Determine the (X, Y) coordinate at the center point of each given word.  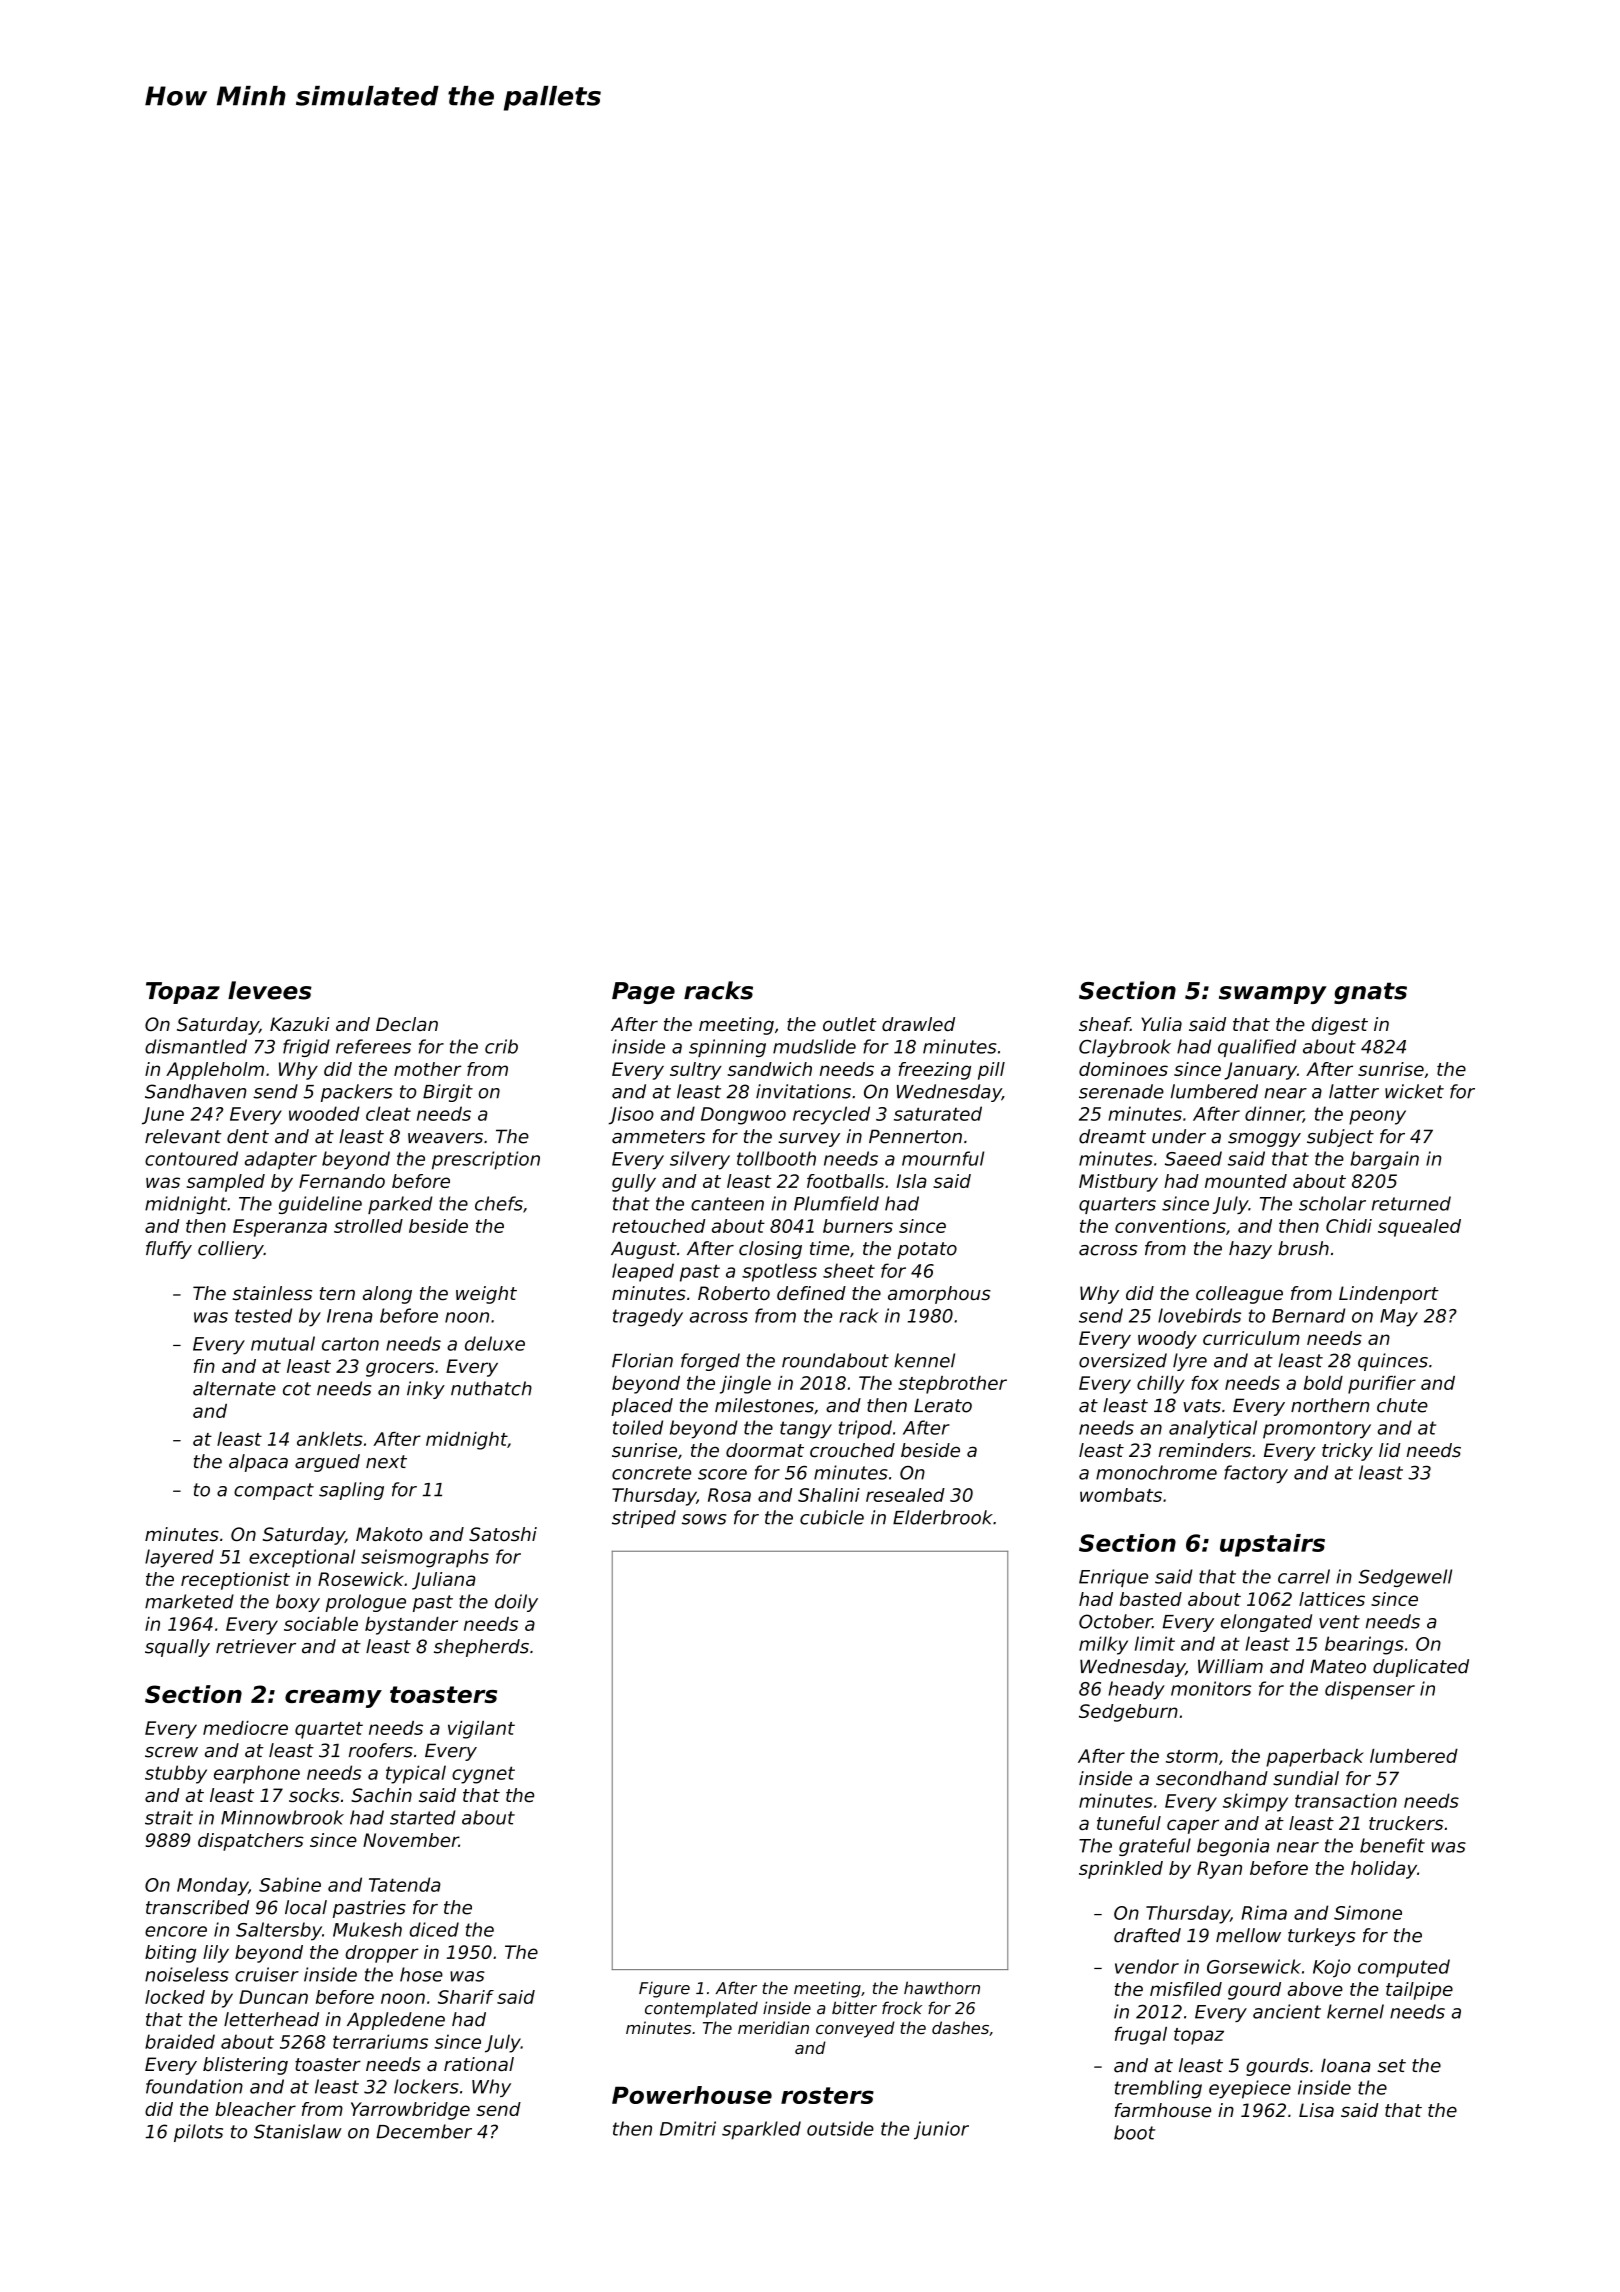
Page (643, 993)
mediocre (245, 1728)
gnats (1370, 993)
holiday (1384, 1870)
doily (516, 1603)
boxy (298, 1603)
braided (180, 2041)
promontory (1317, 1430)
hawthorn (942, 1988)
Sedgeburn (1128, 1713)
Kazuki (300, 1024)
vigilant (481, 1730)
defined (811, 1293)
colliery (231, 1250)
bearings (1364, 1645)
